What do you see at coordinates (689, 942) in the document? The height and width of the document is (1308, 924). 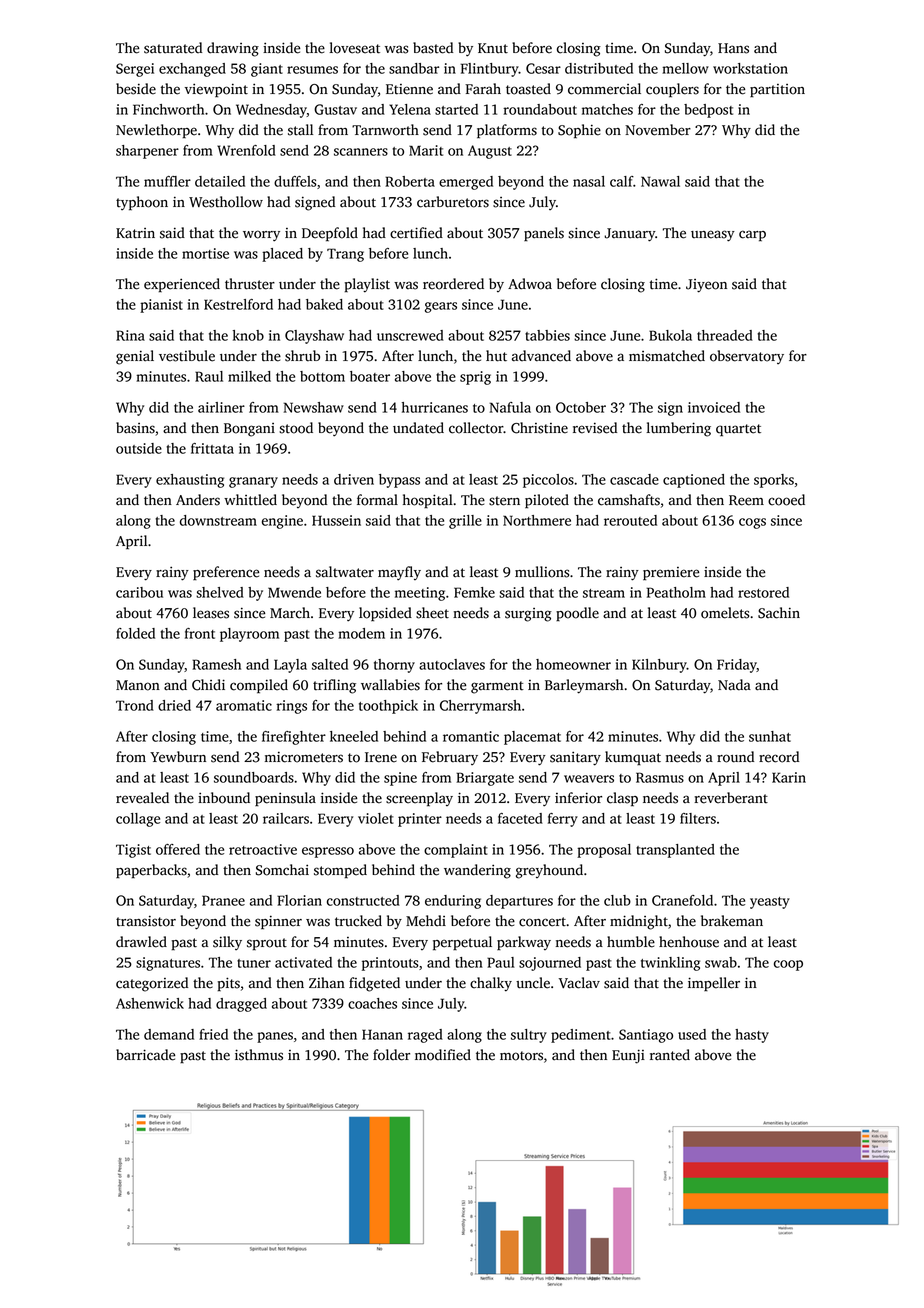 I see `henhouse` at bounding box center [689, 942].
